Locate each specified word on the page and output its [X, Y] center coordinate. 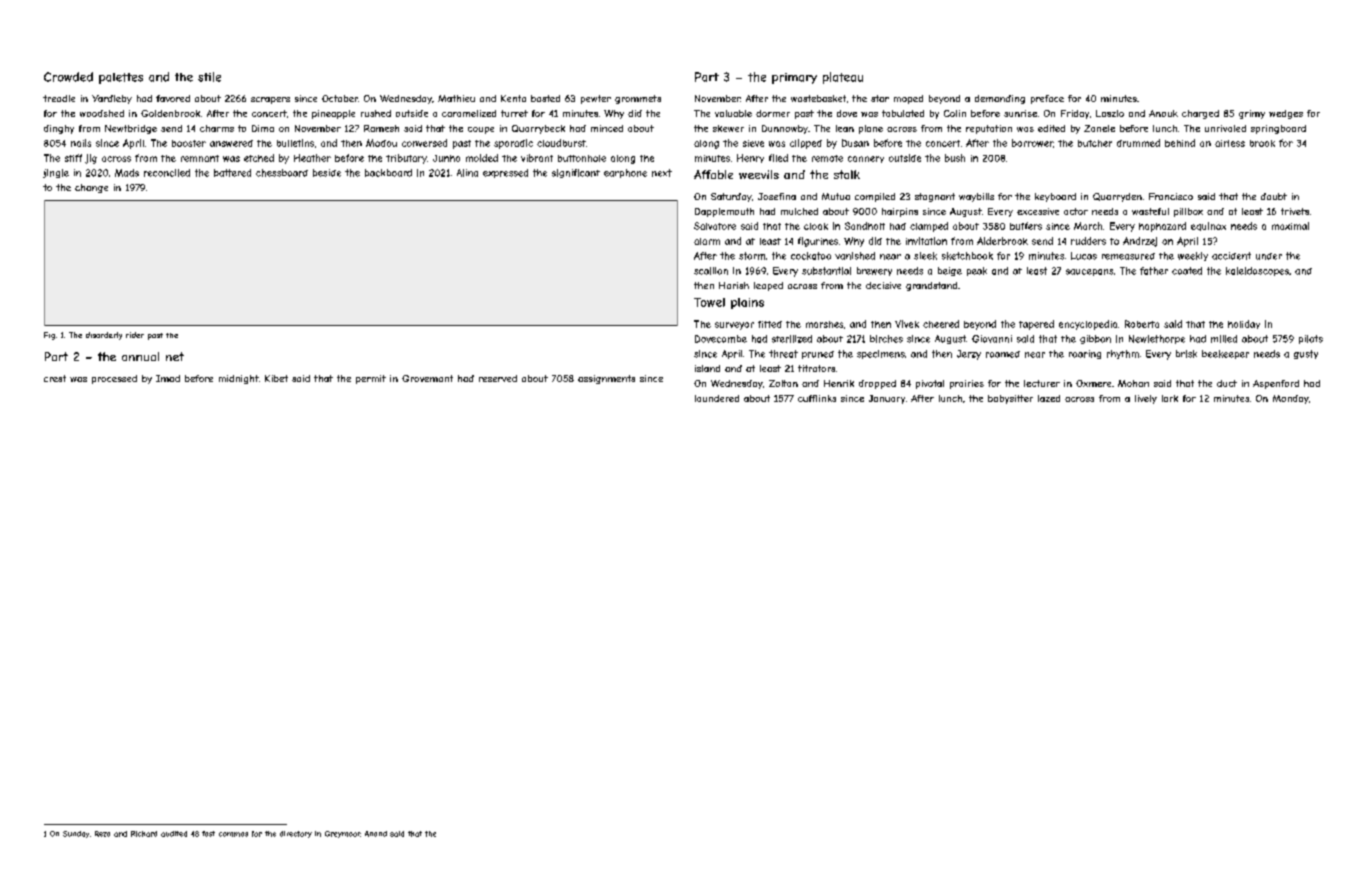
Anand [376, 834]
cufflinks [817, 398]
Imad [168, 378]
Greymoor [342, 834]
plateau [843, 78]
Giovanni [992, 339]
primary [794, 78]
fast [208, 834]
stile [209, 77]
